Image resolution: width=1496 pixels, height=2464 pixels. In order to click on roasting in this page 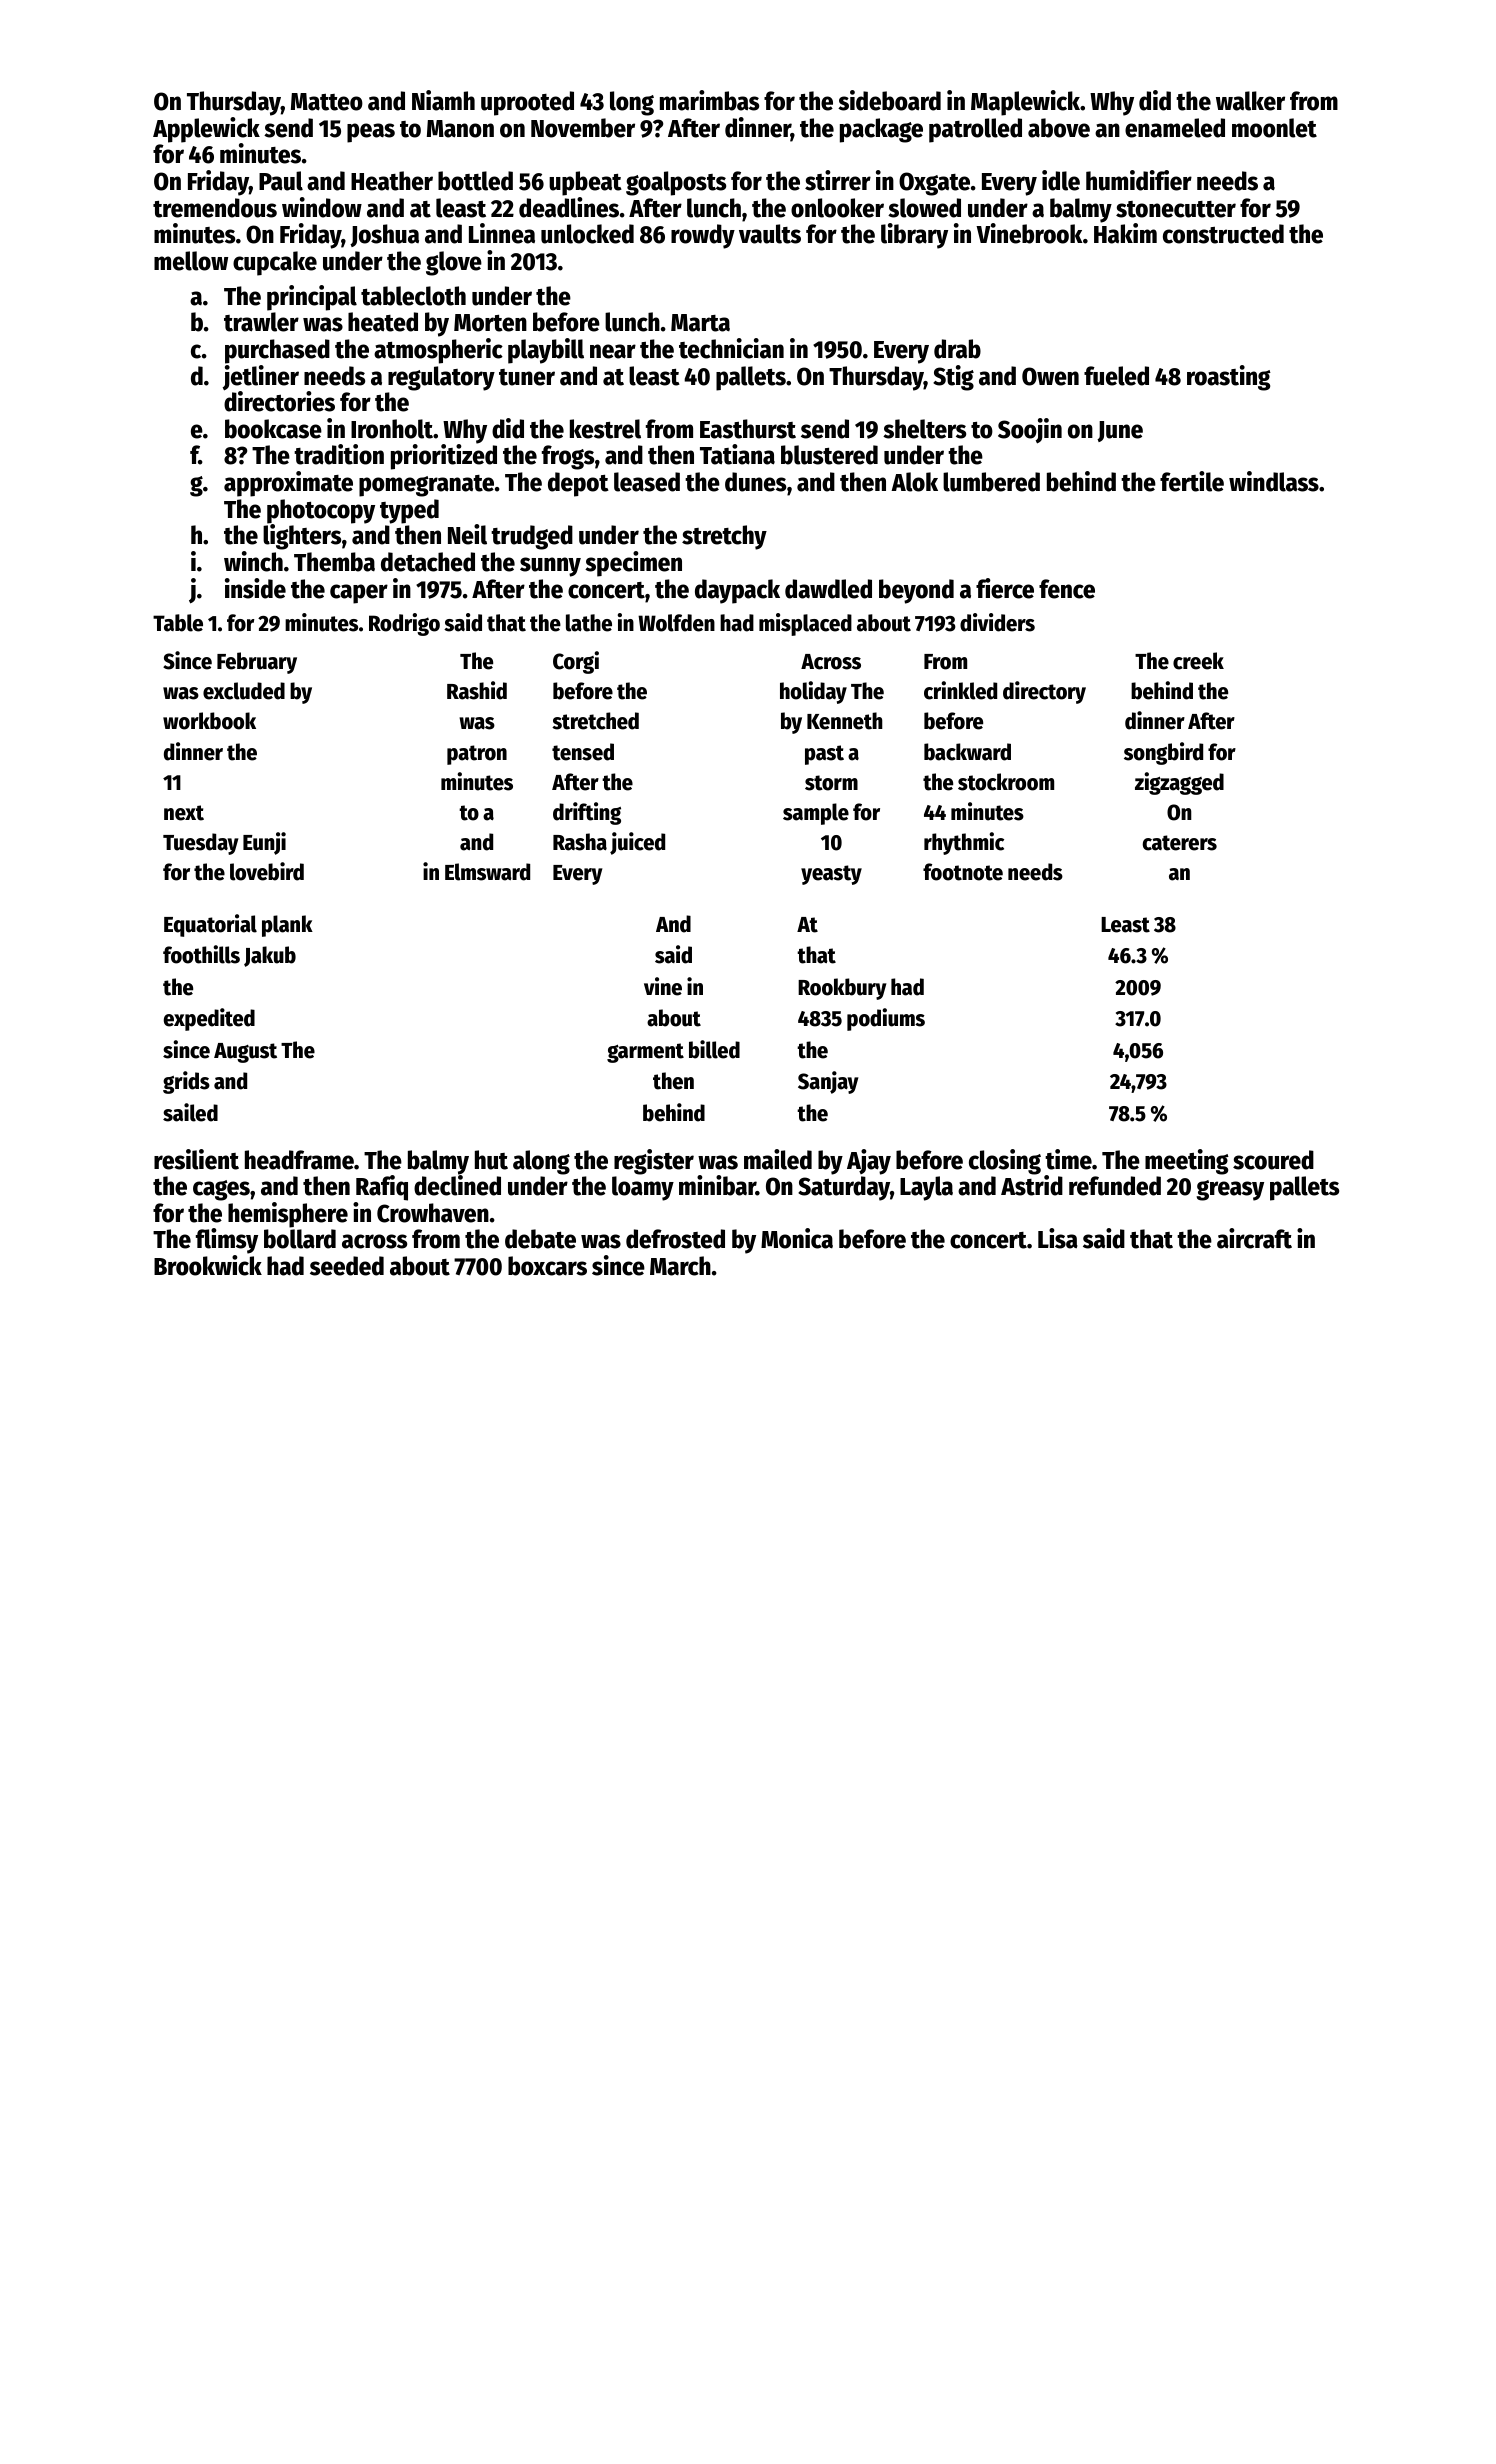, I will do `click(1229, 378)`.
